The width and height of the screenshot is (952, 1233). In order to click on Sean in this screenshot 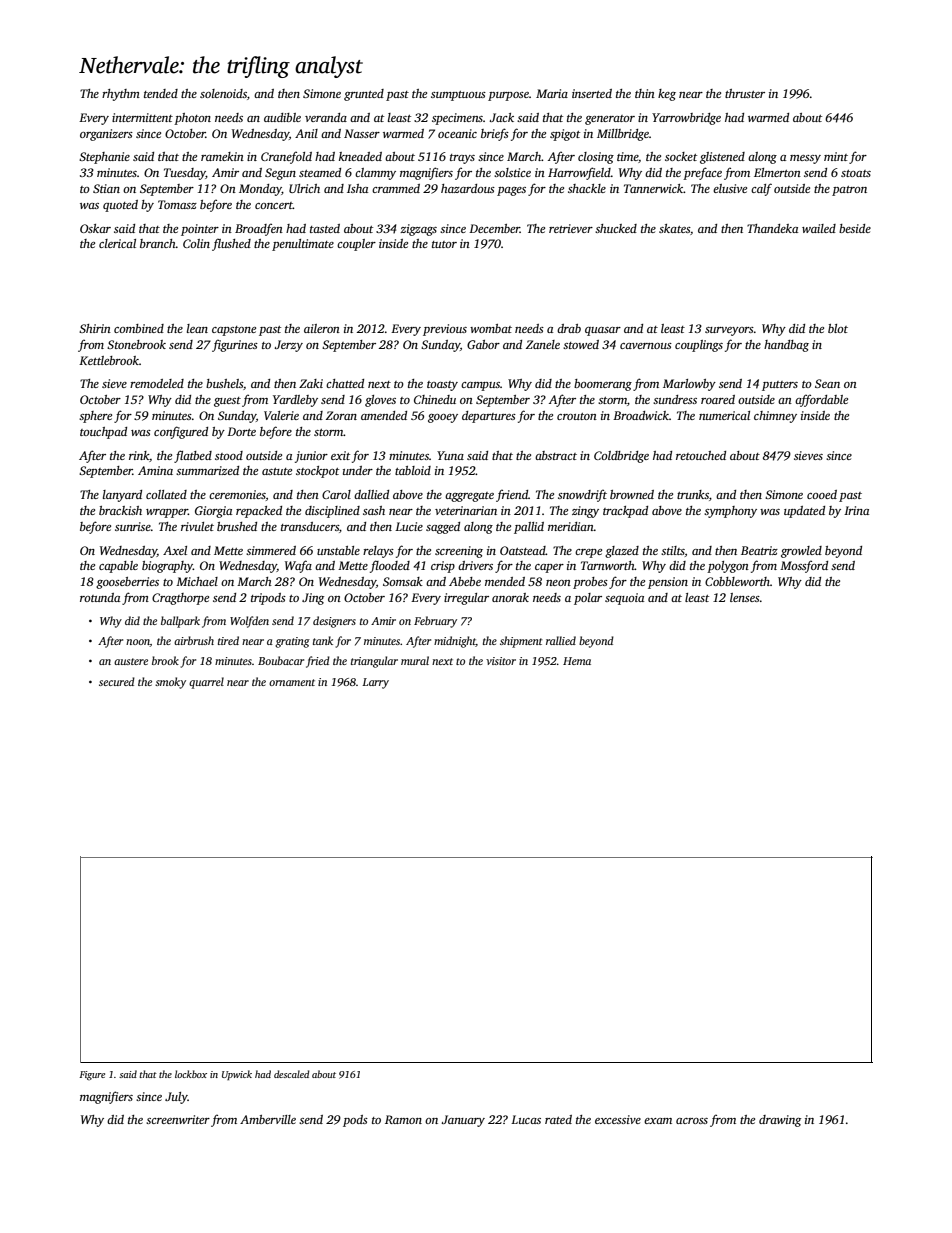, I will do `click(827, 383)`.
